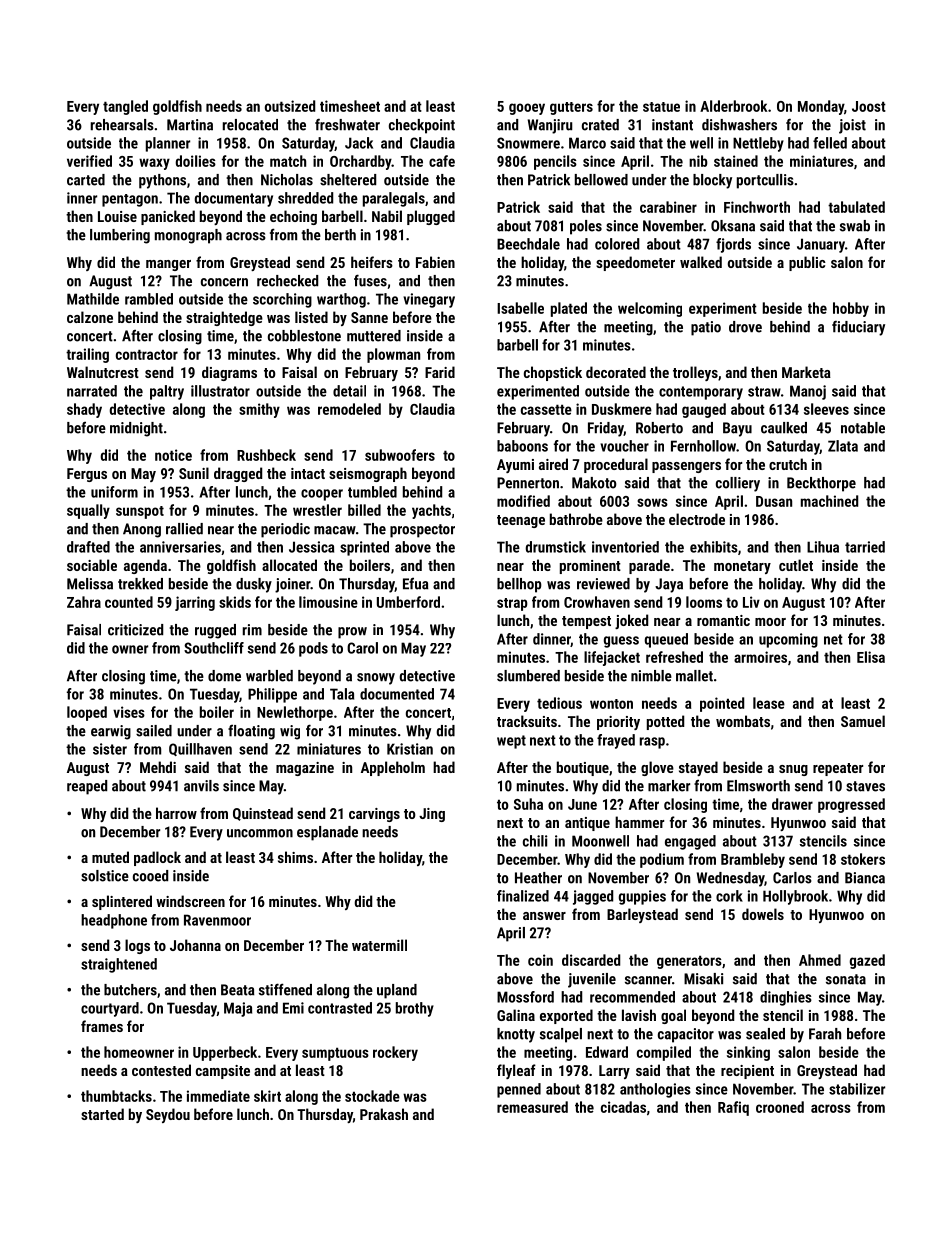 The width and height of the screenshot is (952, 1233). Describe the element at coordinates (290, 106) in the screenshot. I see `outsized` at that location.
